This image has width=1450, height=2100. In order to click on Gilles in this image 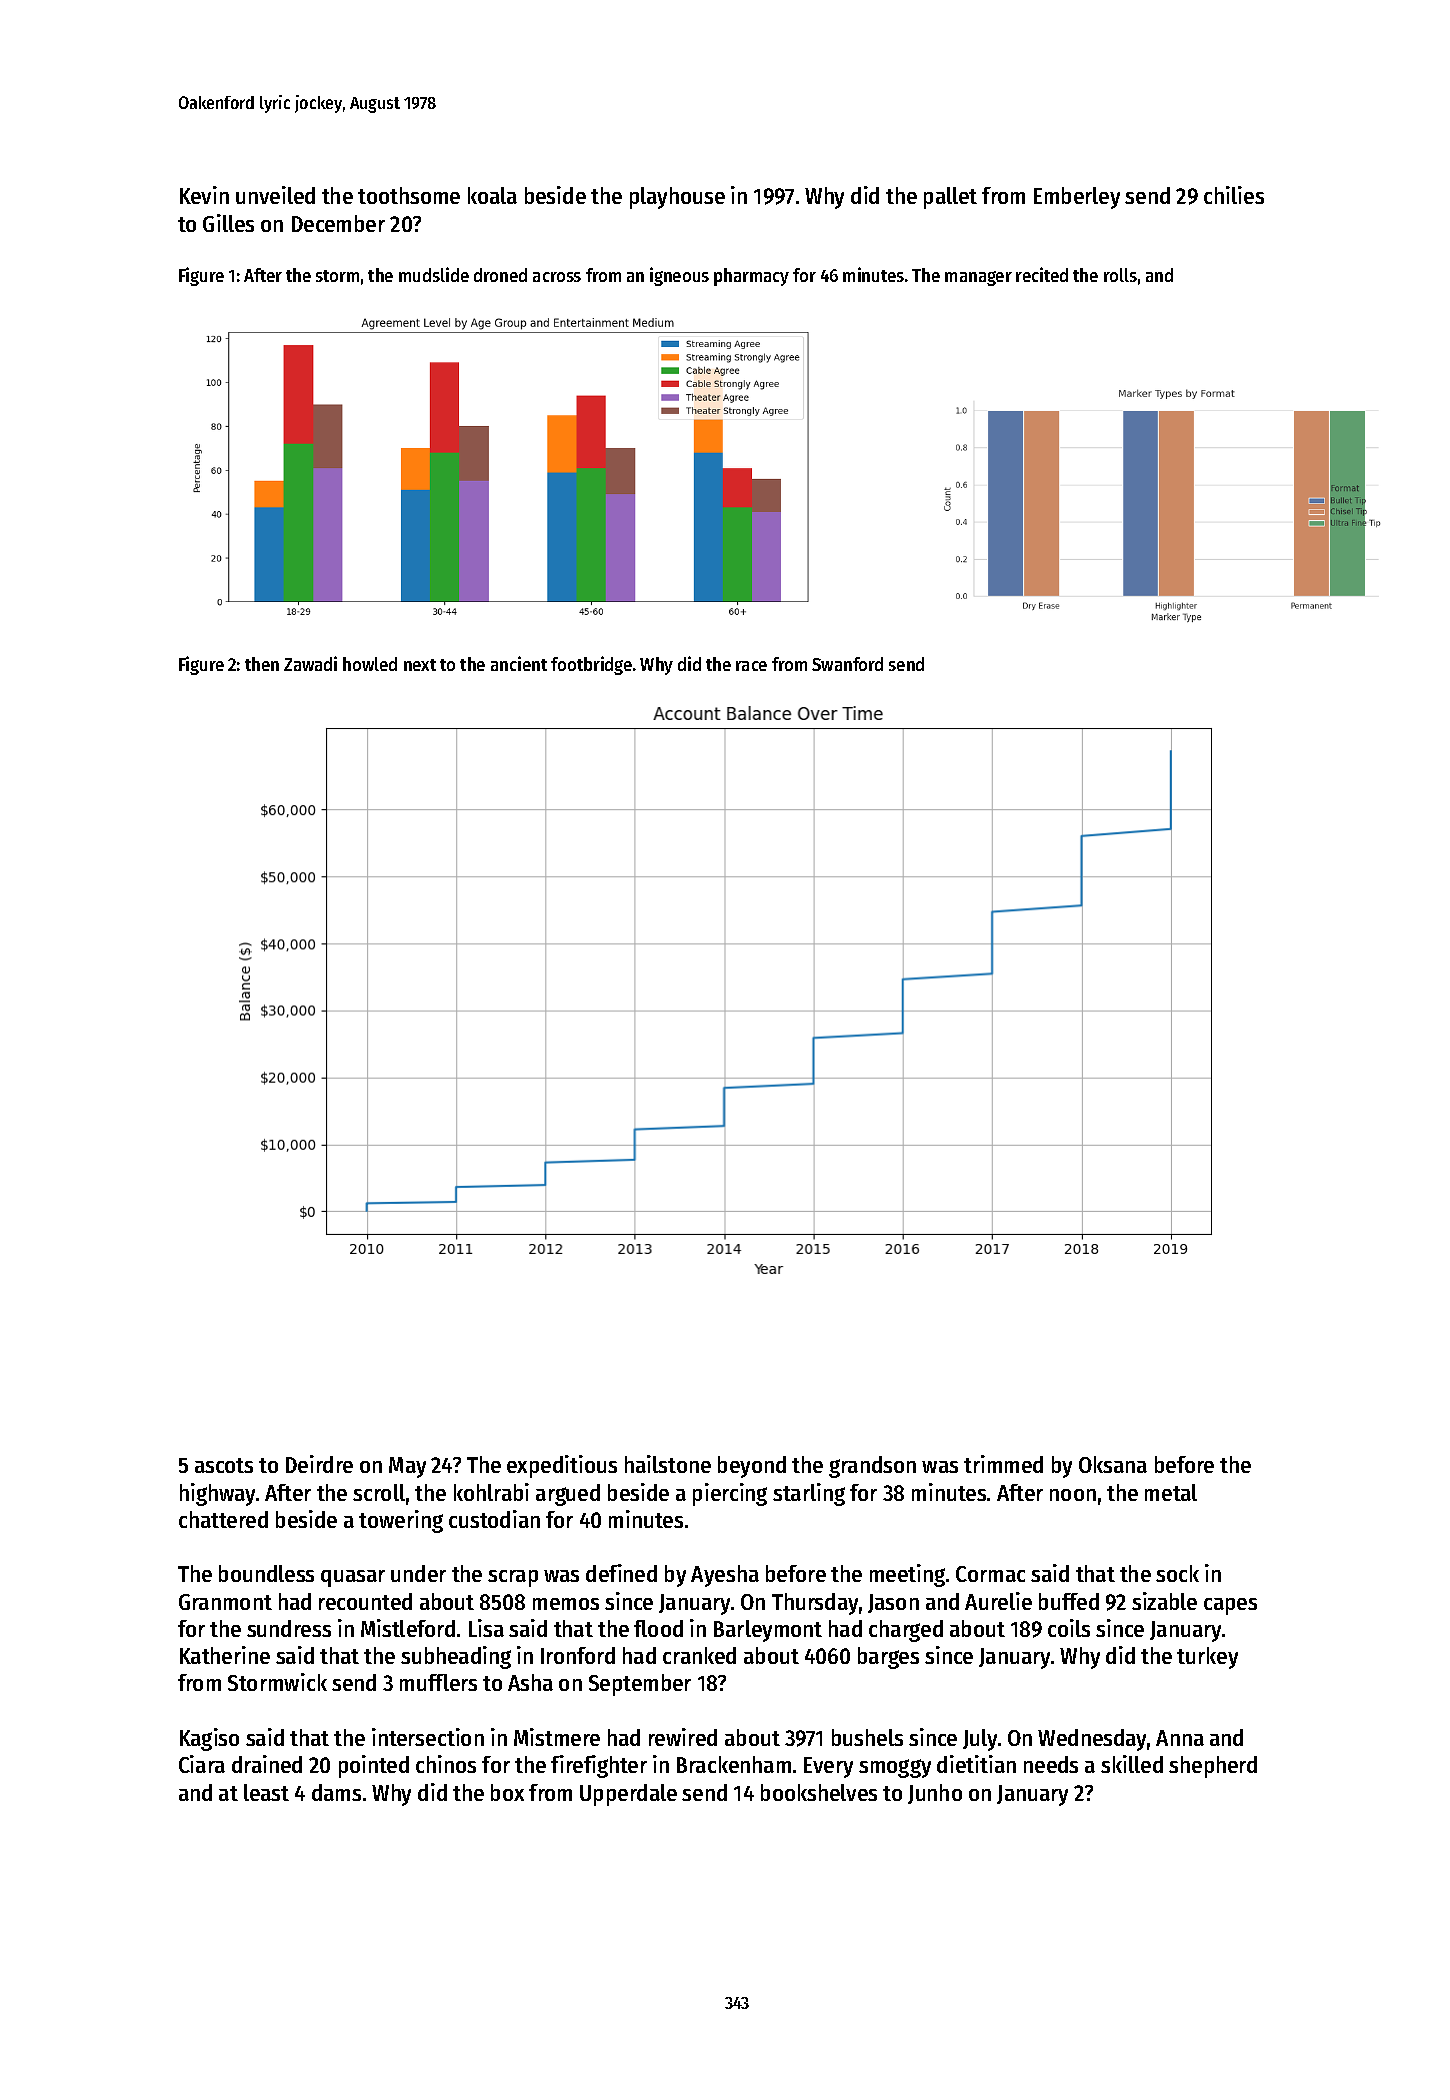, I will do `click(228, 223)`.
